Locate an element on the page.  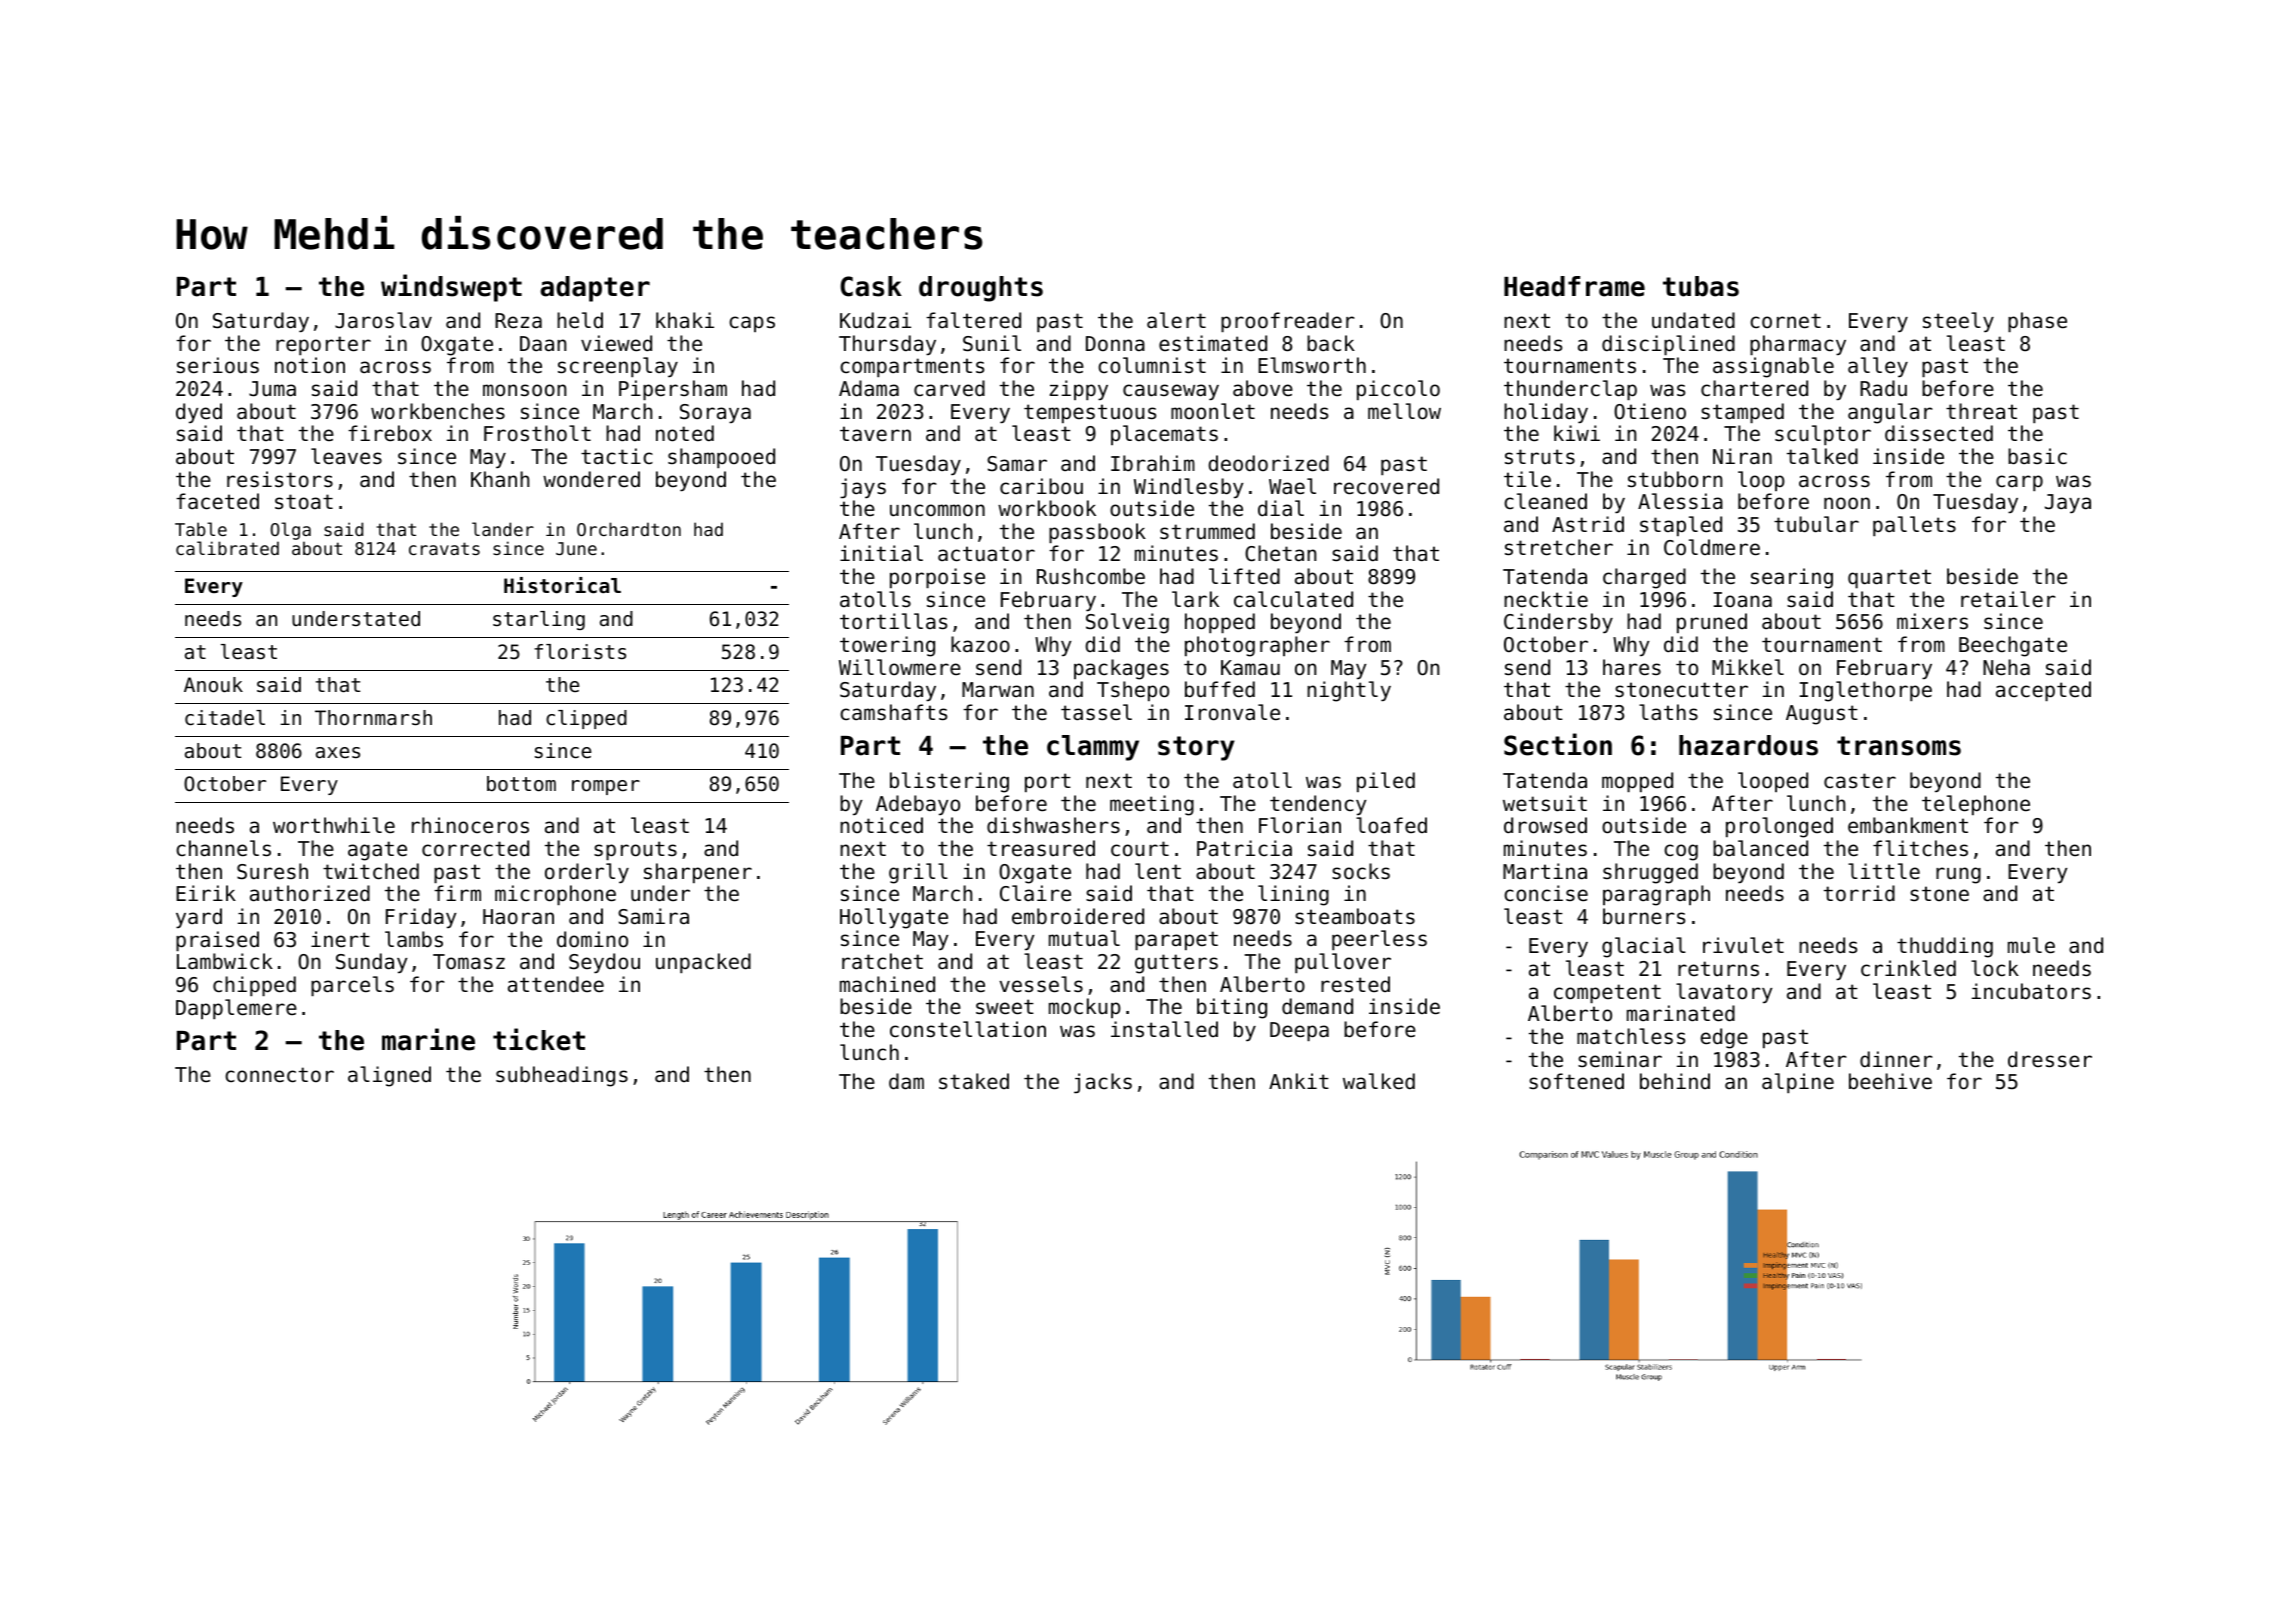
Chetan is located at coordinates (1280, 553).
